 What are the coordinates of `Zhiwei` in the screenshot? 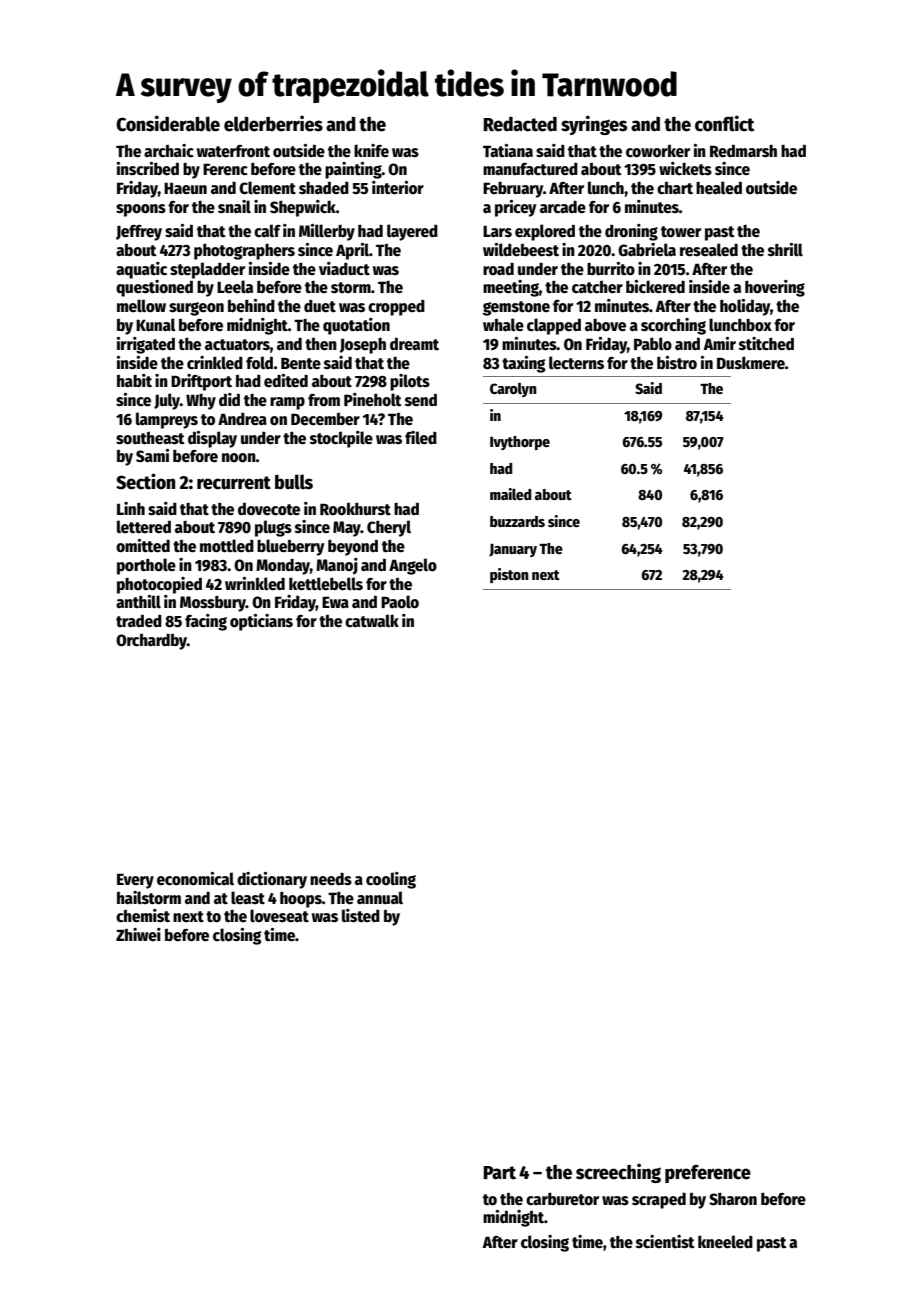 It's located at (138, 934).
